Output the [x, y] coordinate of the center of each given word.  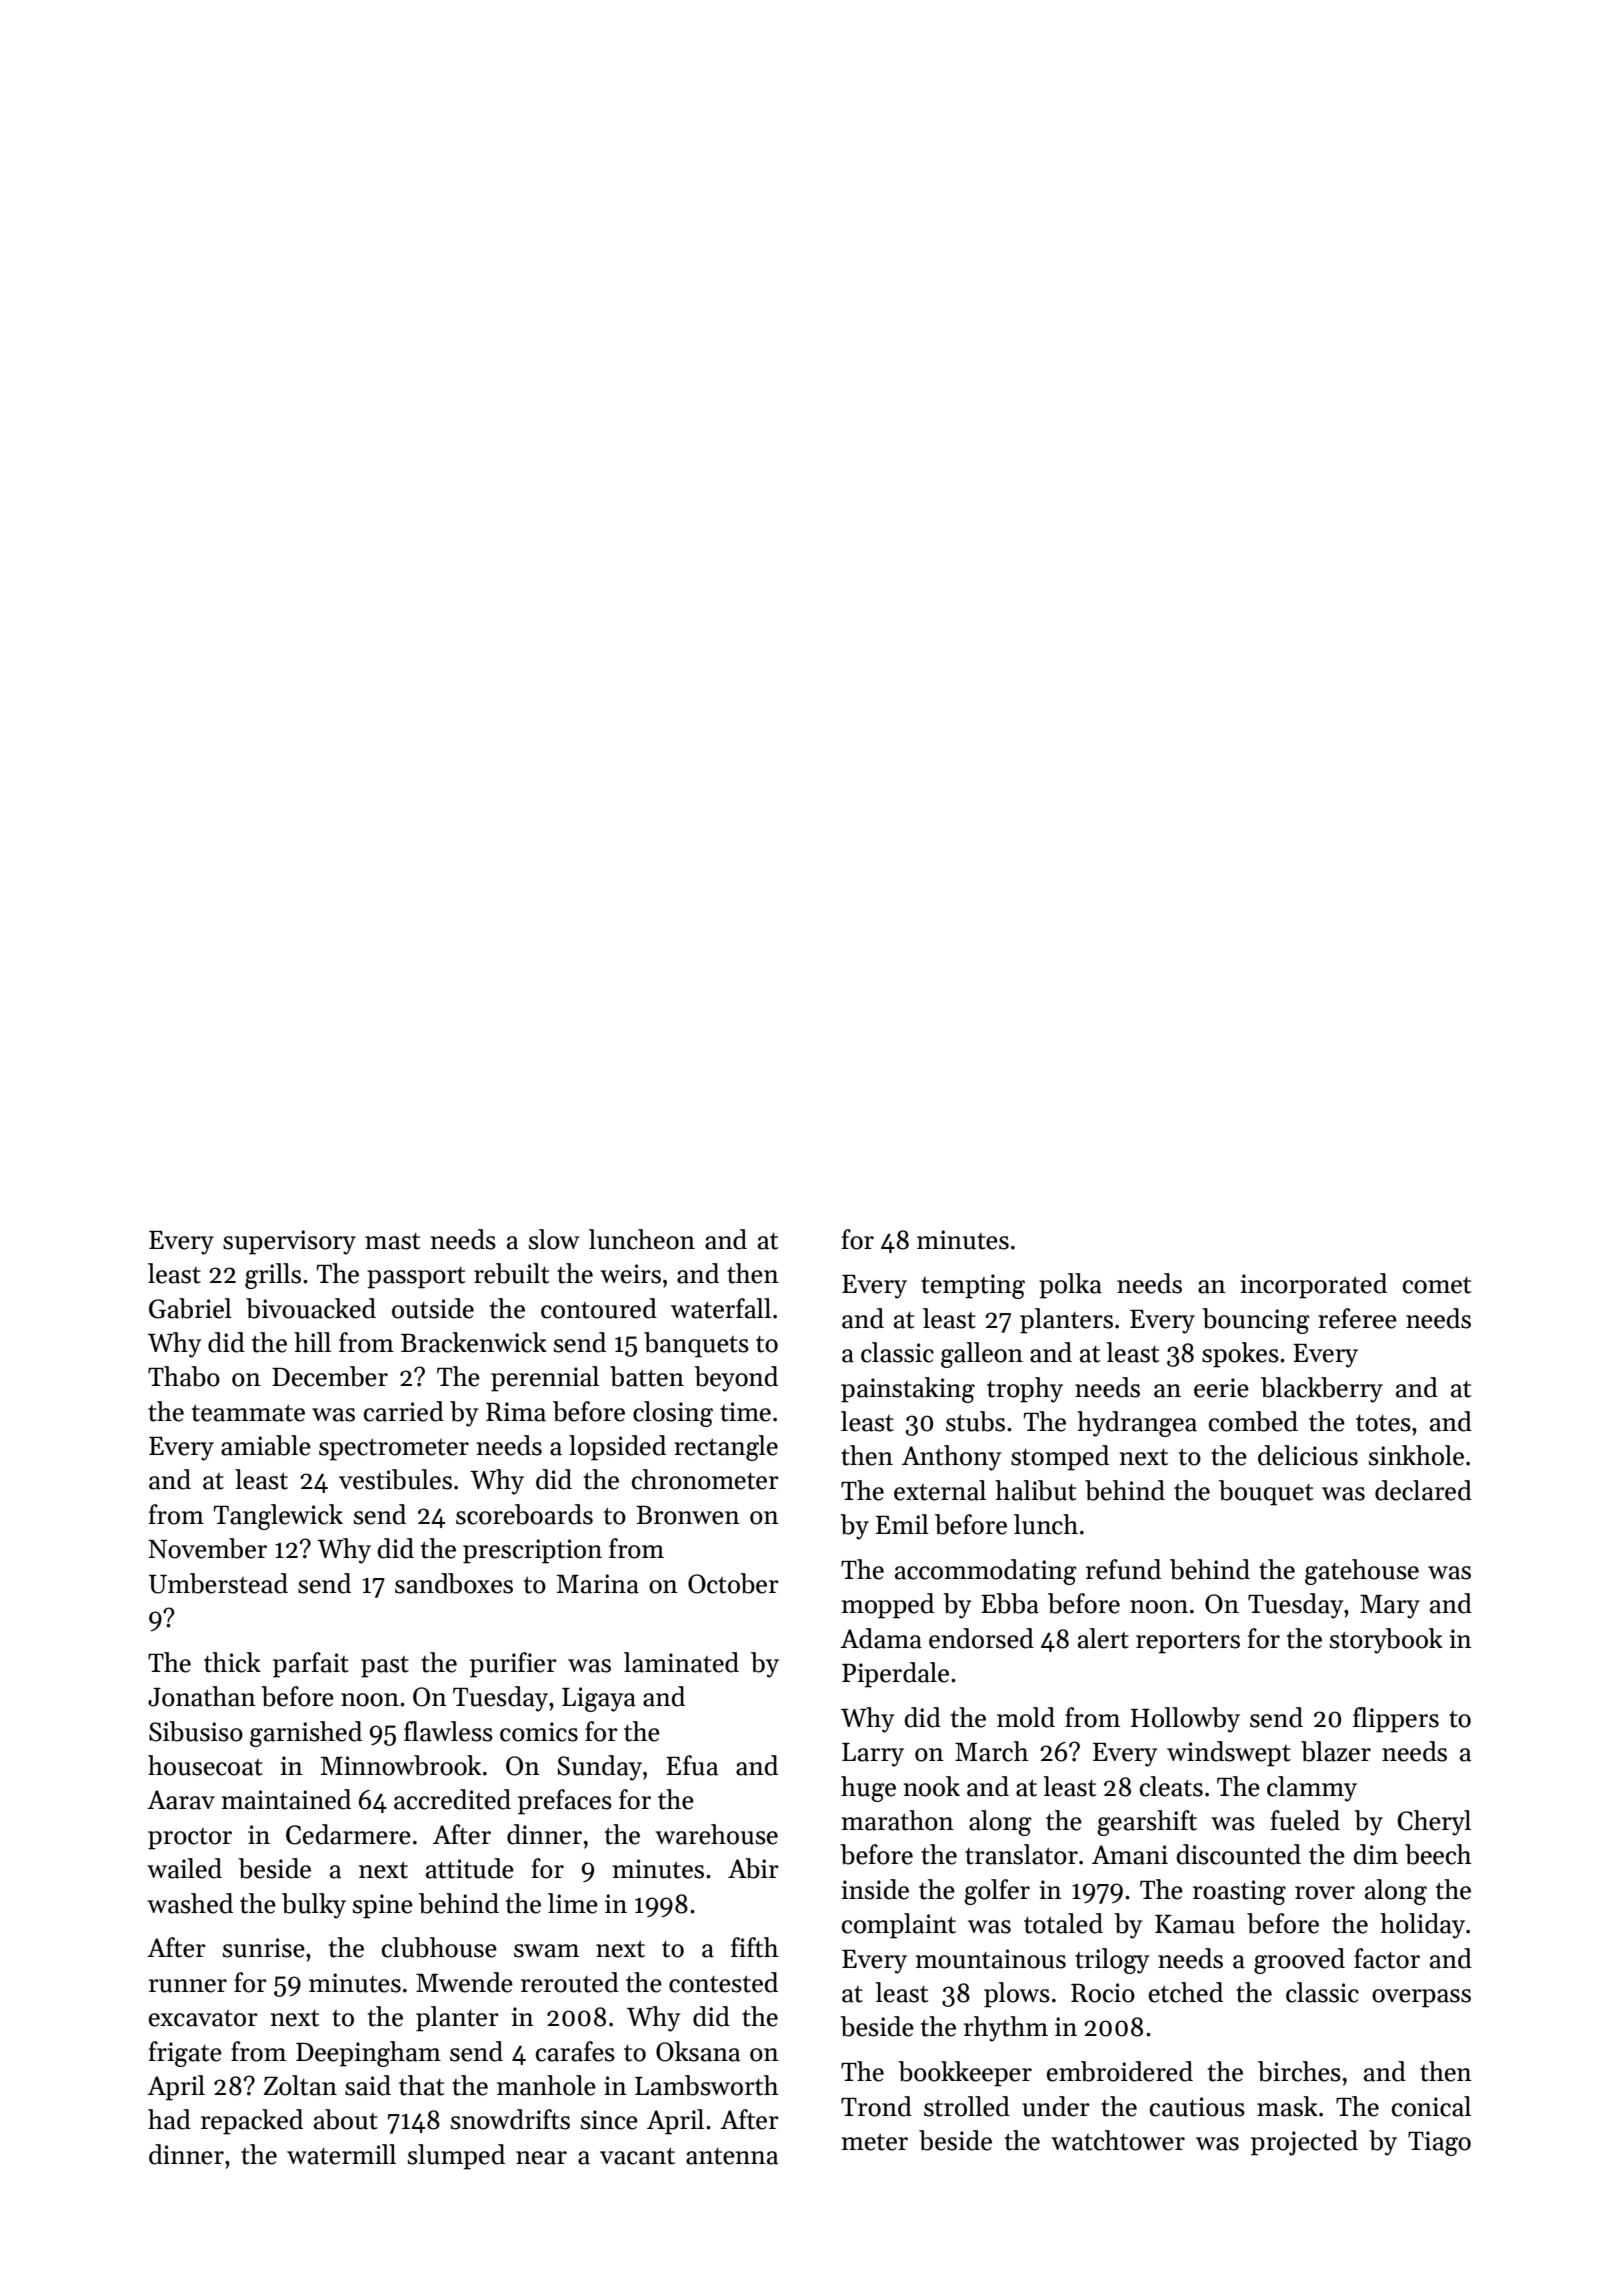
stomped [1060, 1458]
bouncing [1256, 1321]
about [346, 2119]
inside [875, 1889]
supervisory [289, 1242]
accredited [452, 1799]
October [733, 1583]
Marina [597, 1584]
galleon [982, 1355]
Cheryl [1434, 1823]
